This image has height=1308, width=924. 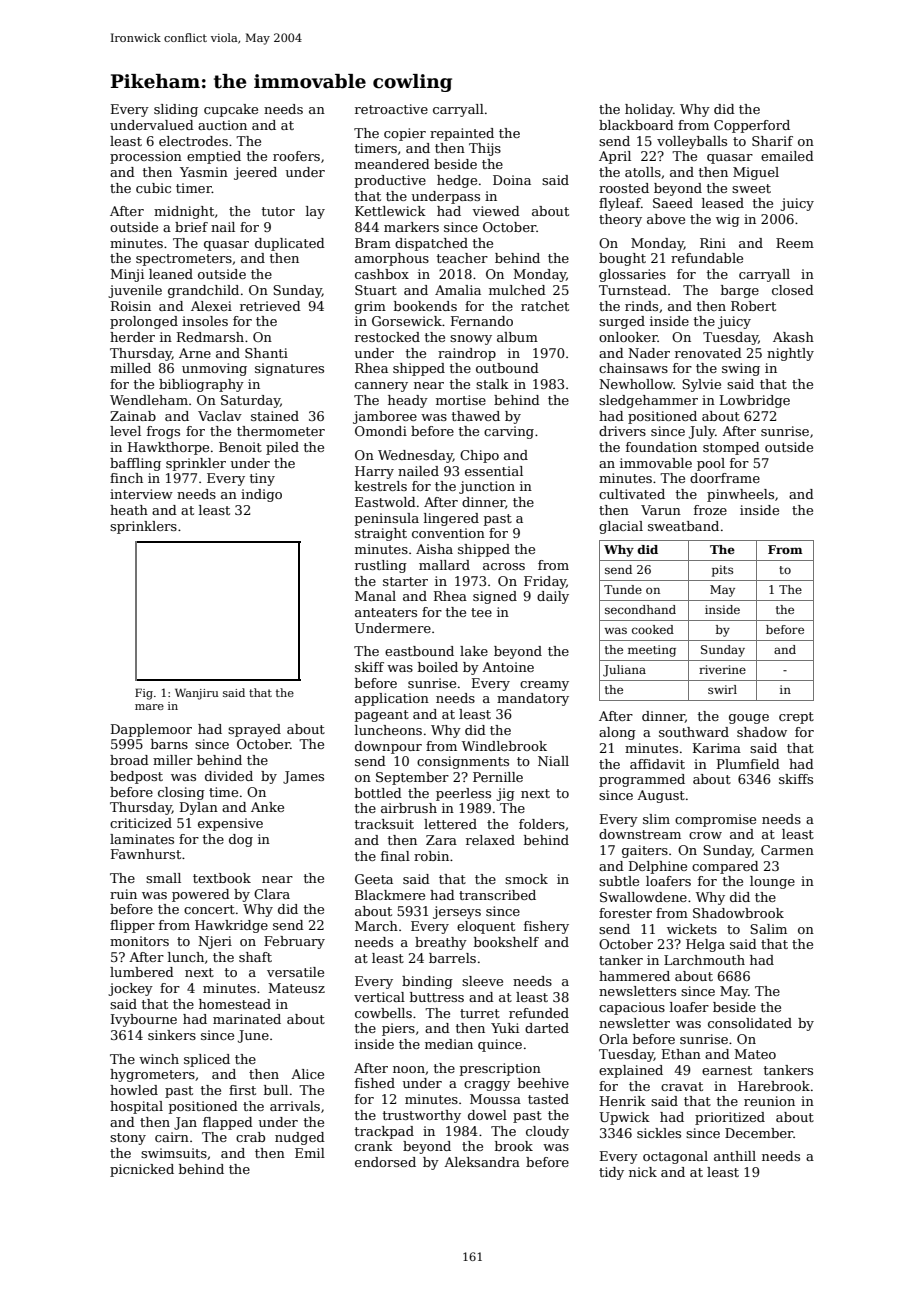 I want to click on Lowbridge, so click(x=755, y=401).
